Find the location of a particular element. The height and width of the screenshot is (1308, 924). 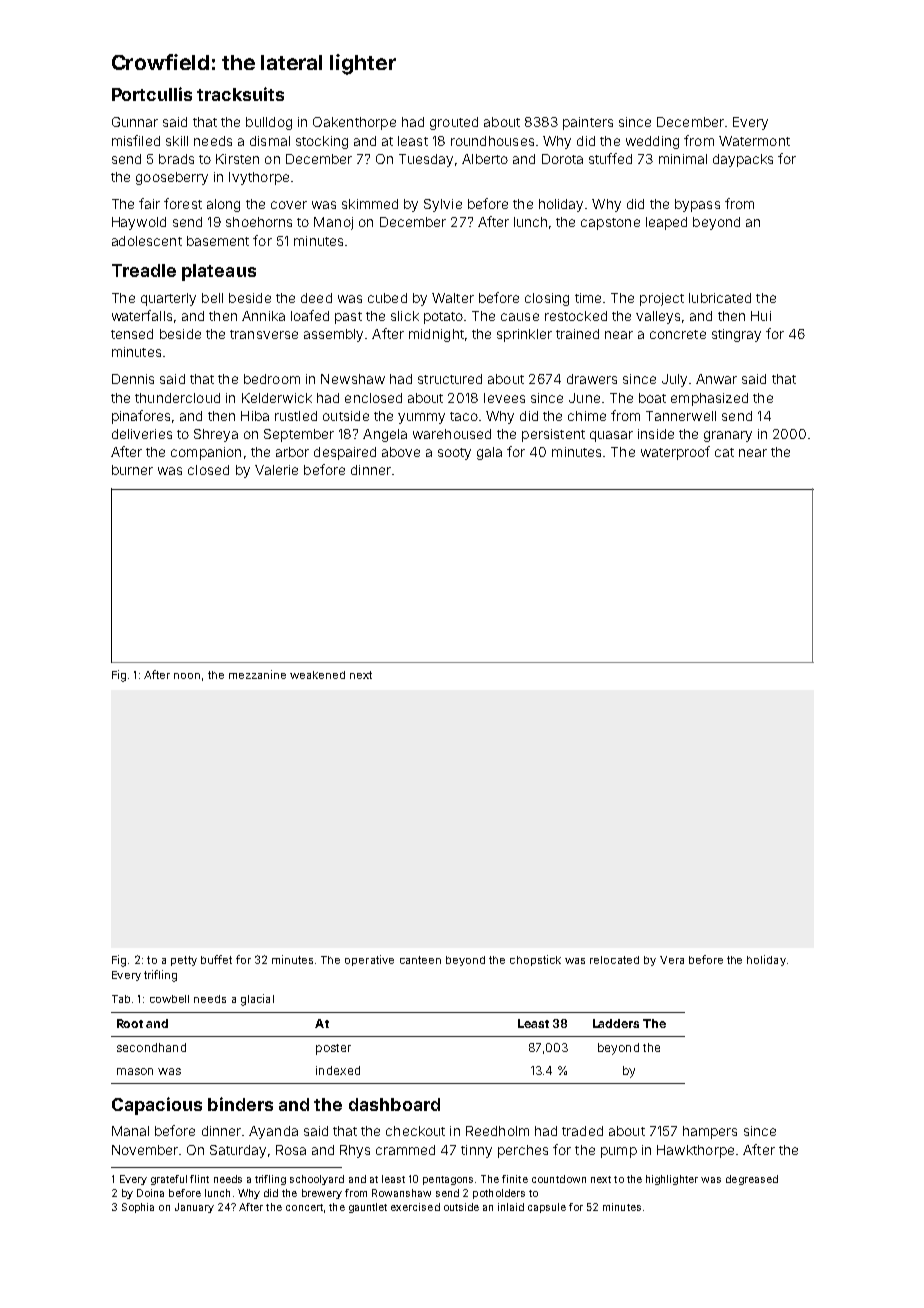

weakened is located at coordinates (317, 675).
